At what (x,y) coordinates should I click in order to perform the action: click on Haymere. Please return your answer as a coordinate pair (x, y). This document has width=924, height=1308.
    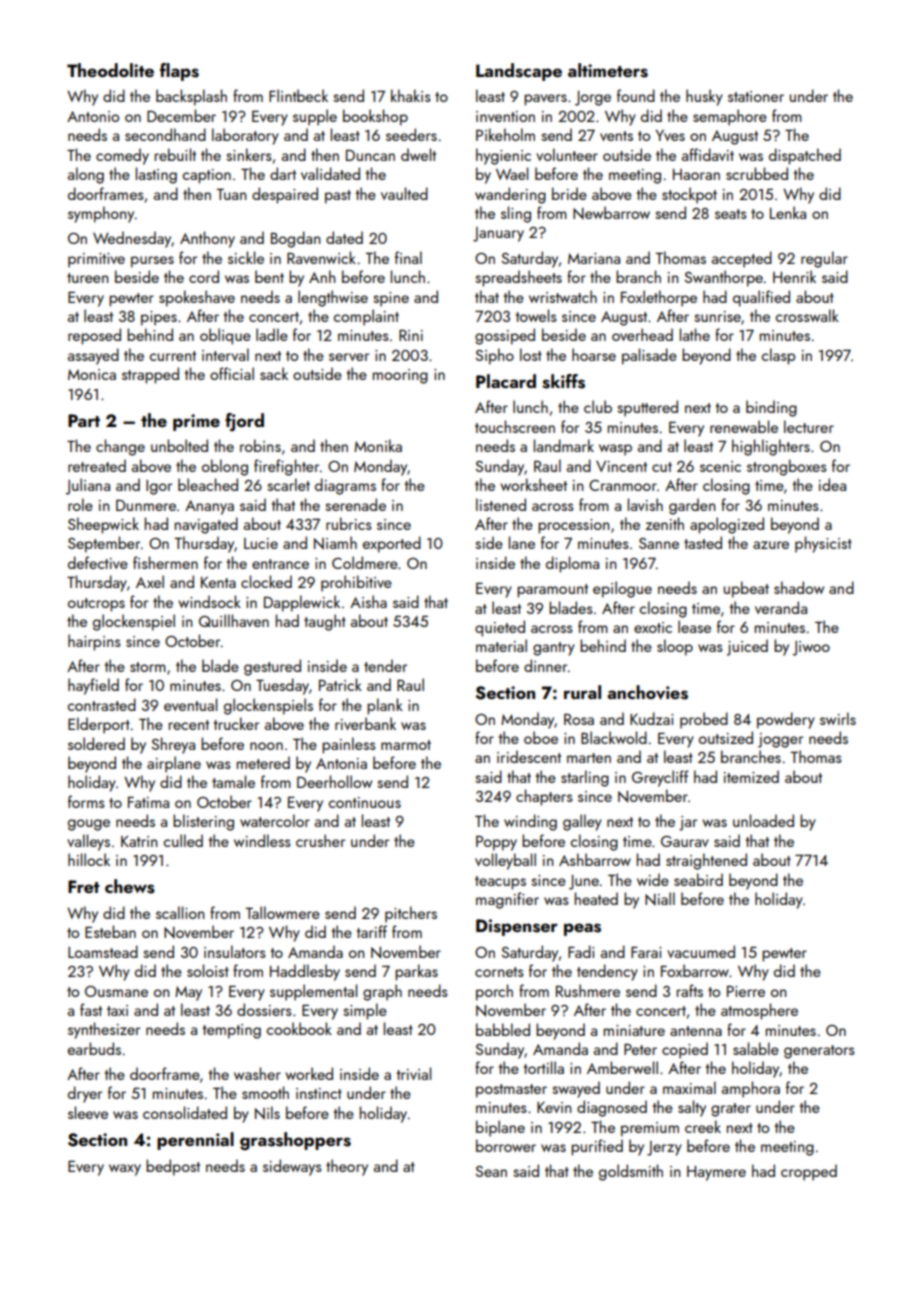
    Looking at the image, I should click on (716, 1173).
